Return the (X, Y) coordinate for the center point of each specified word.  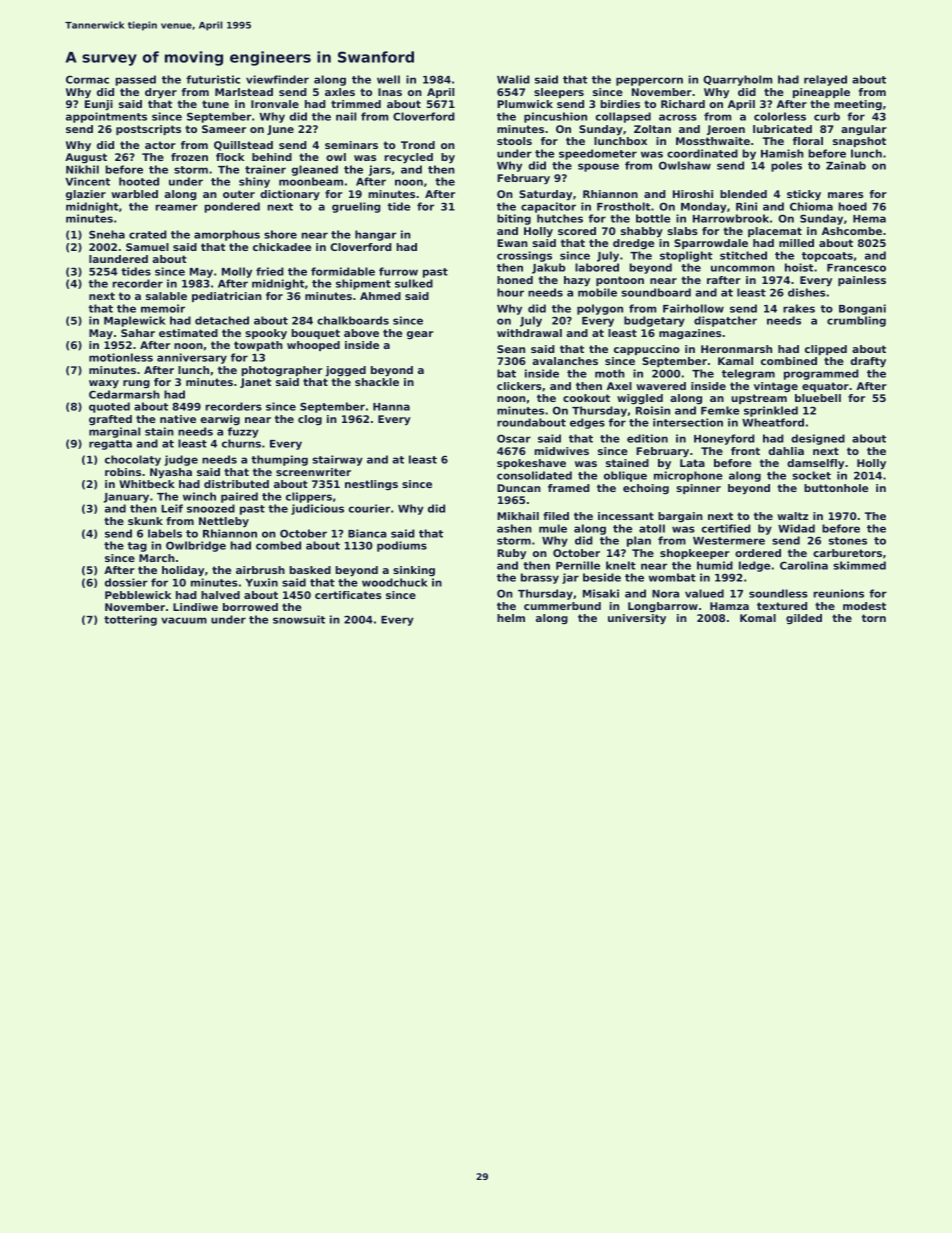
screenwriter (313, 472)
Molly (237, 272)
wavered (661, 386)
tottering (130, 620)
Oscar (514, 438)
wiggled (640, 399)
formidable (343, 271)
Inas (390, 92)
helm (511, 618)
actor (160, 145)
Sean (511, 349)
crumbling (856, 321)
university (637, 619)
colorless (780, 116)
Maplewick (135, 321)
